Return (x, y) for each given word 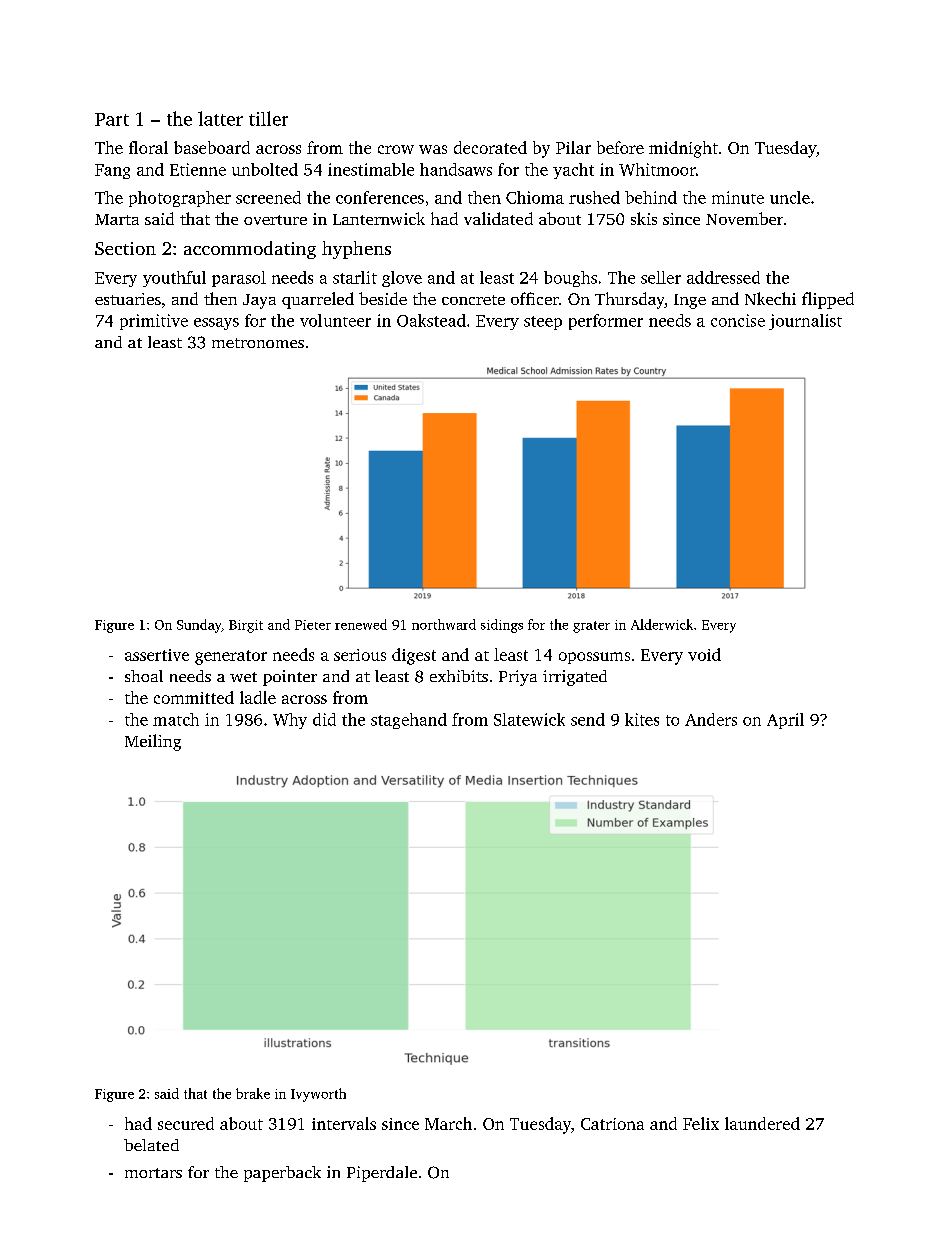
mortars (153, 1173)
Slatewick (529, 719)
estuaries (128, 299)
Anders (711, 719)
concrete (473, 300)
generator (231, 657)
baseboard (212, 147)
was (433, 149)
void (704, 654)
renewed (361, 624)
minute (738, 197)
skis (644, 218)
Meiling (153, 742)
